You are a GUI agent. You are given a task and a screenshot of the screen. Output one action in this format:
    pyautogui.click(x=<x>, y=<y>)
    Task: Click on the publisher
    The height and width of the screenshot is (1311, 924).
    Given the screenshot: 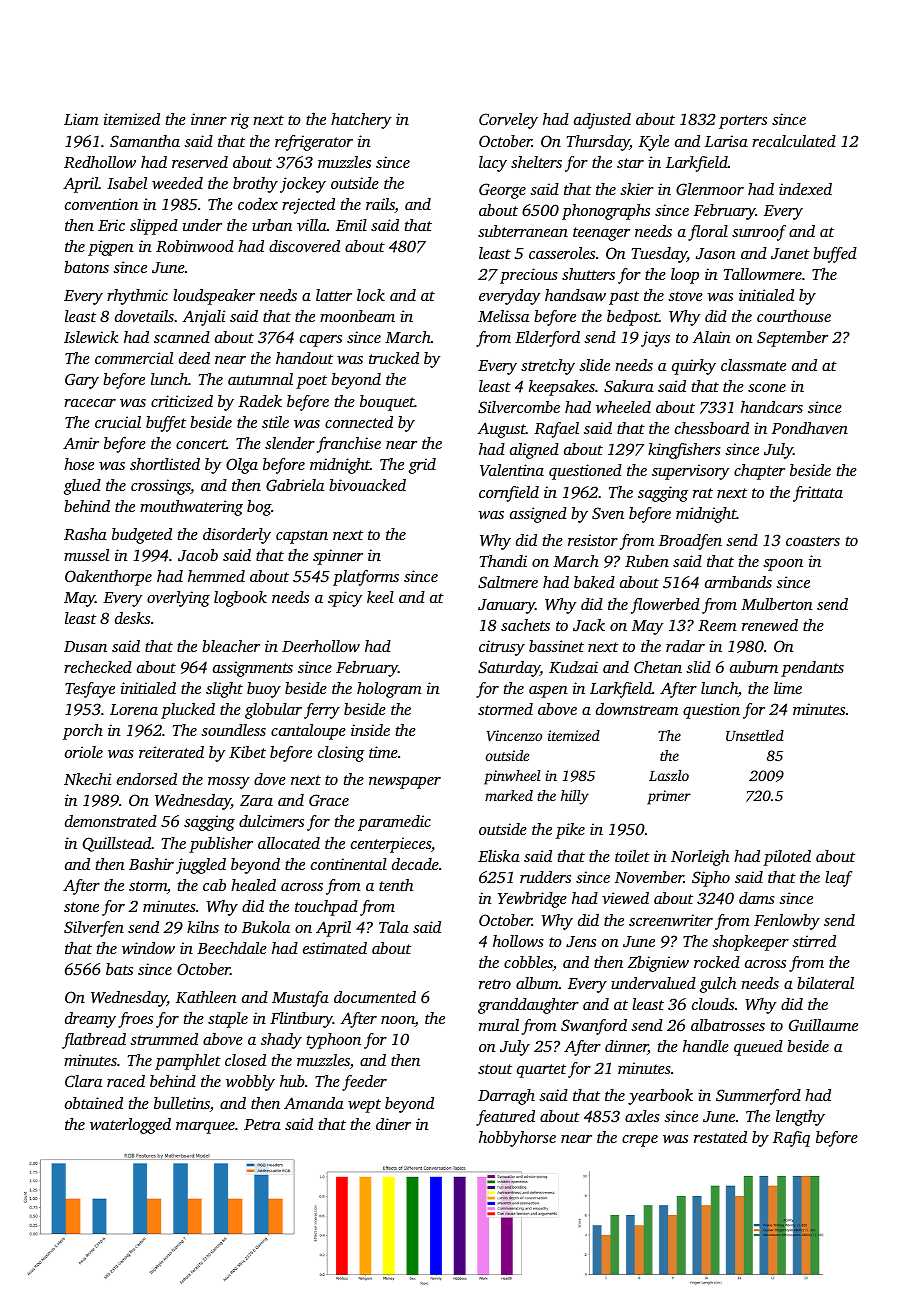 What is the action you would take?
    pyautogui.click(x=221, y=845)
